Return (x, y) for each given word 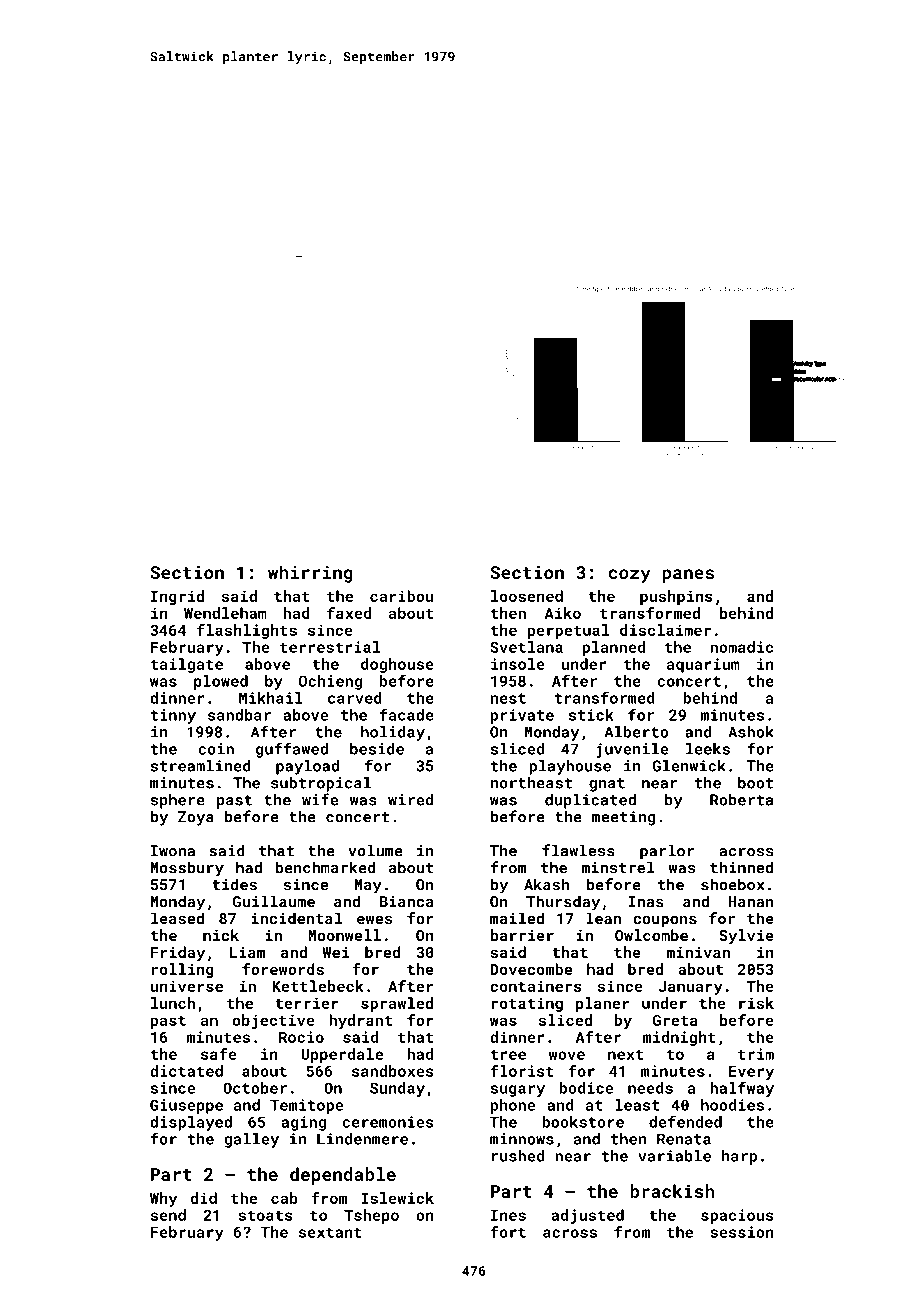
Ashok (751, 732)
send (168, 1215)
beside (377, 749)
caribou (402, 596)
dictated (186, 1071)
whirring (310, 574)
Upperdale (342, 1055)
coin (216, 749)
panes (688, 576)
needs (650, 1088)
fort (508, 1232)
